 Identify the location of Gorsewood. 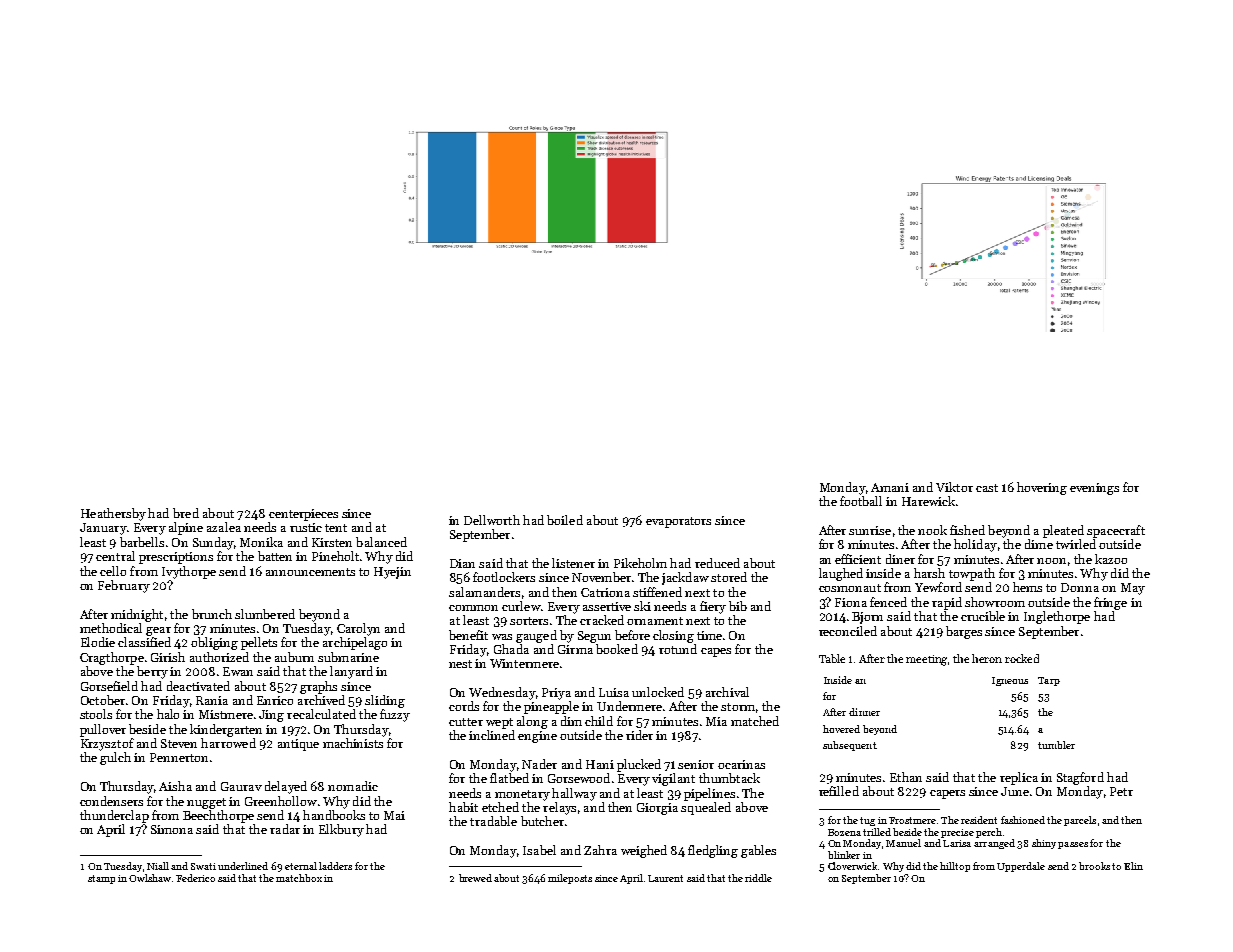
(579, 778).
